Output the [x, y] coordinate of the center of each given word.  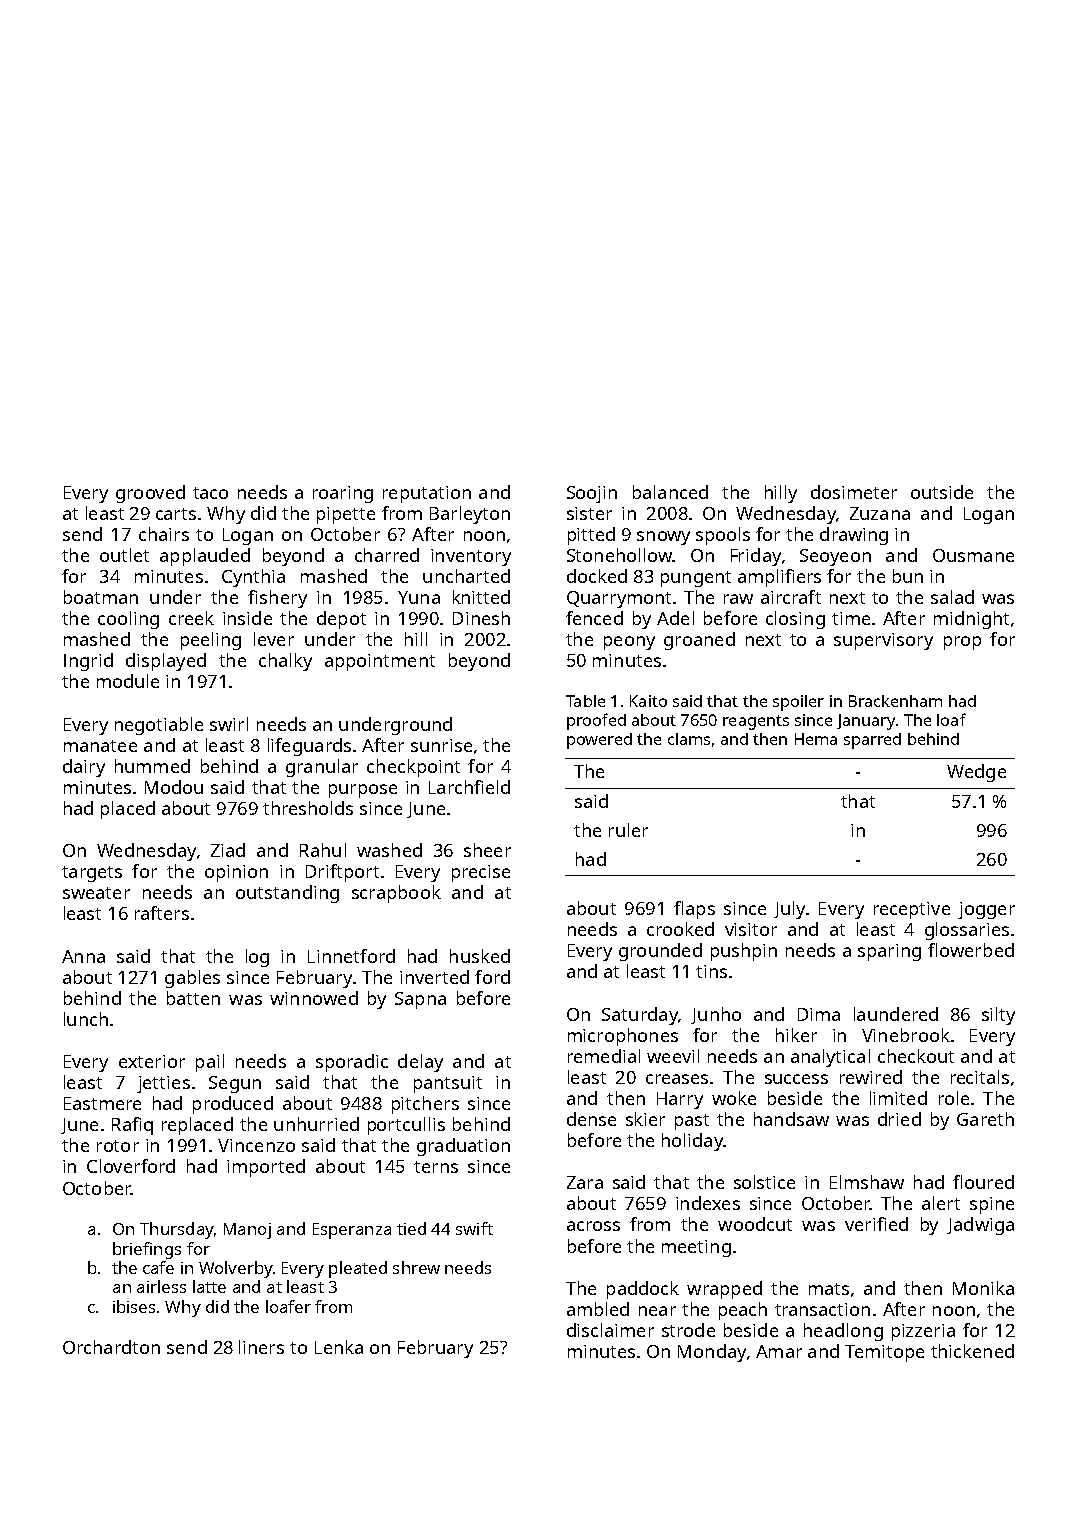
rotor [118, 1146]
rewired [871, 1077]
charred [387, 555]
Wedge [976, 773]
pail [210, 1063]
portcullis [406, 1126]
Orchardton [111, 1347]
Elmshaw [867, 1182]
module [128, 681]
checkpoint [413, 768]
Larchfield [469, 787]
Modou [174, 787]
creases [677, 1079]
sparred [872, 741]
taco [210, 493]
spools [723, 536]
